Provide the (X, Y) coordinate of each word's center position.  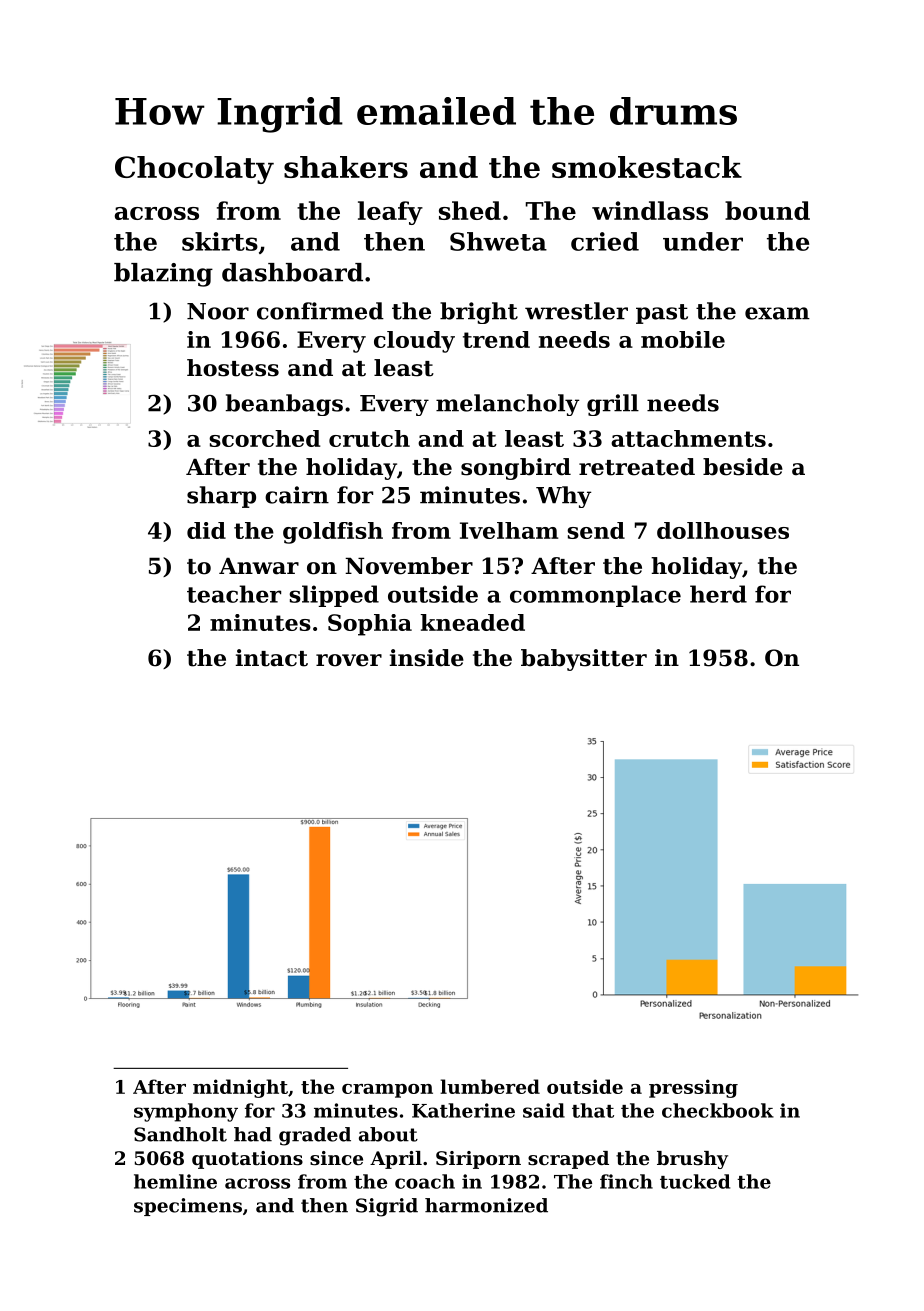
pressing (693, 1088)
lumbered (490, 1086)
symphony (186, 1112)
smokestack (647, 167)
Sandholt (180, 1134)
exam (777, 313)
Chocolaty (194, 170)
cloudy (414, 342)
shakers (346, 167)
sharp (221, 497)
